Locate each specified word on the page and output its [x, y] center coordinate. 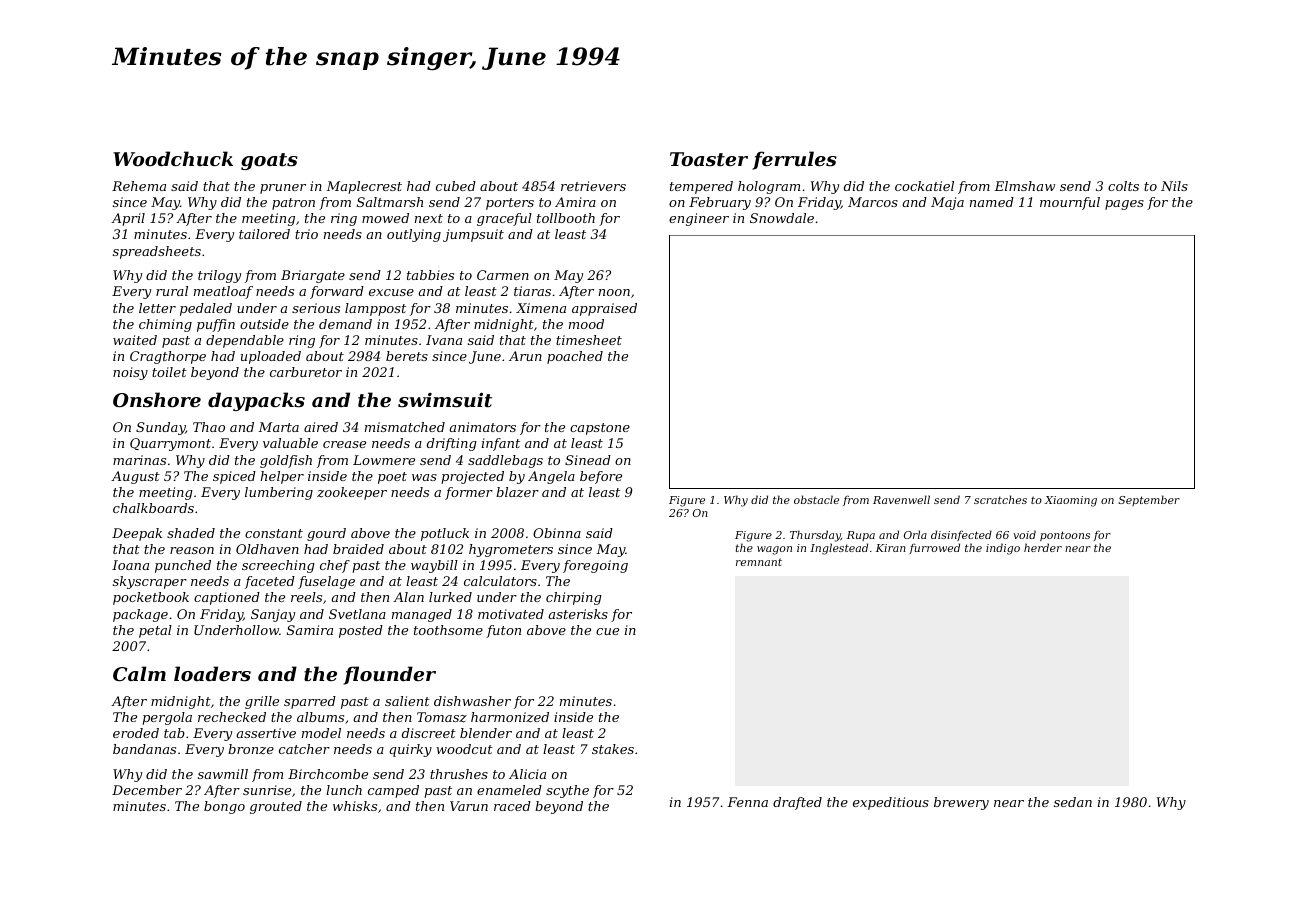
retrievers [593, 186]
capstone [600, 429]
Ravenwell [901, 499]
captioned [227, 598]
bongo [224, 807]
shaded [191, 533]
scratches [1000, 499]
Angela [551, 477]
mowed [385, 218]
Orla [915, 534]
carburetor [306, 372]
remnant [759, 562]
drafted [797, 803]
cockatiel [924, 186]
